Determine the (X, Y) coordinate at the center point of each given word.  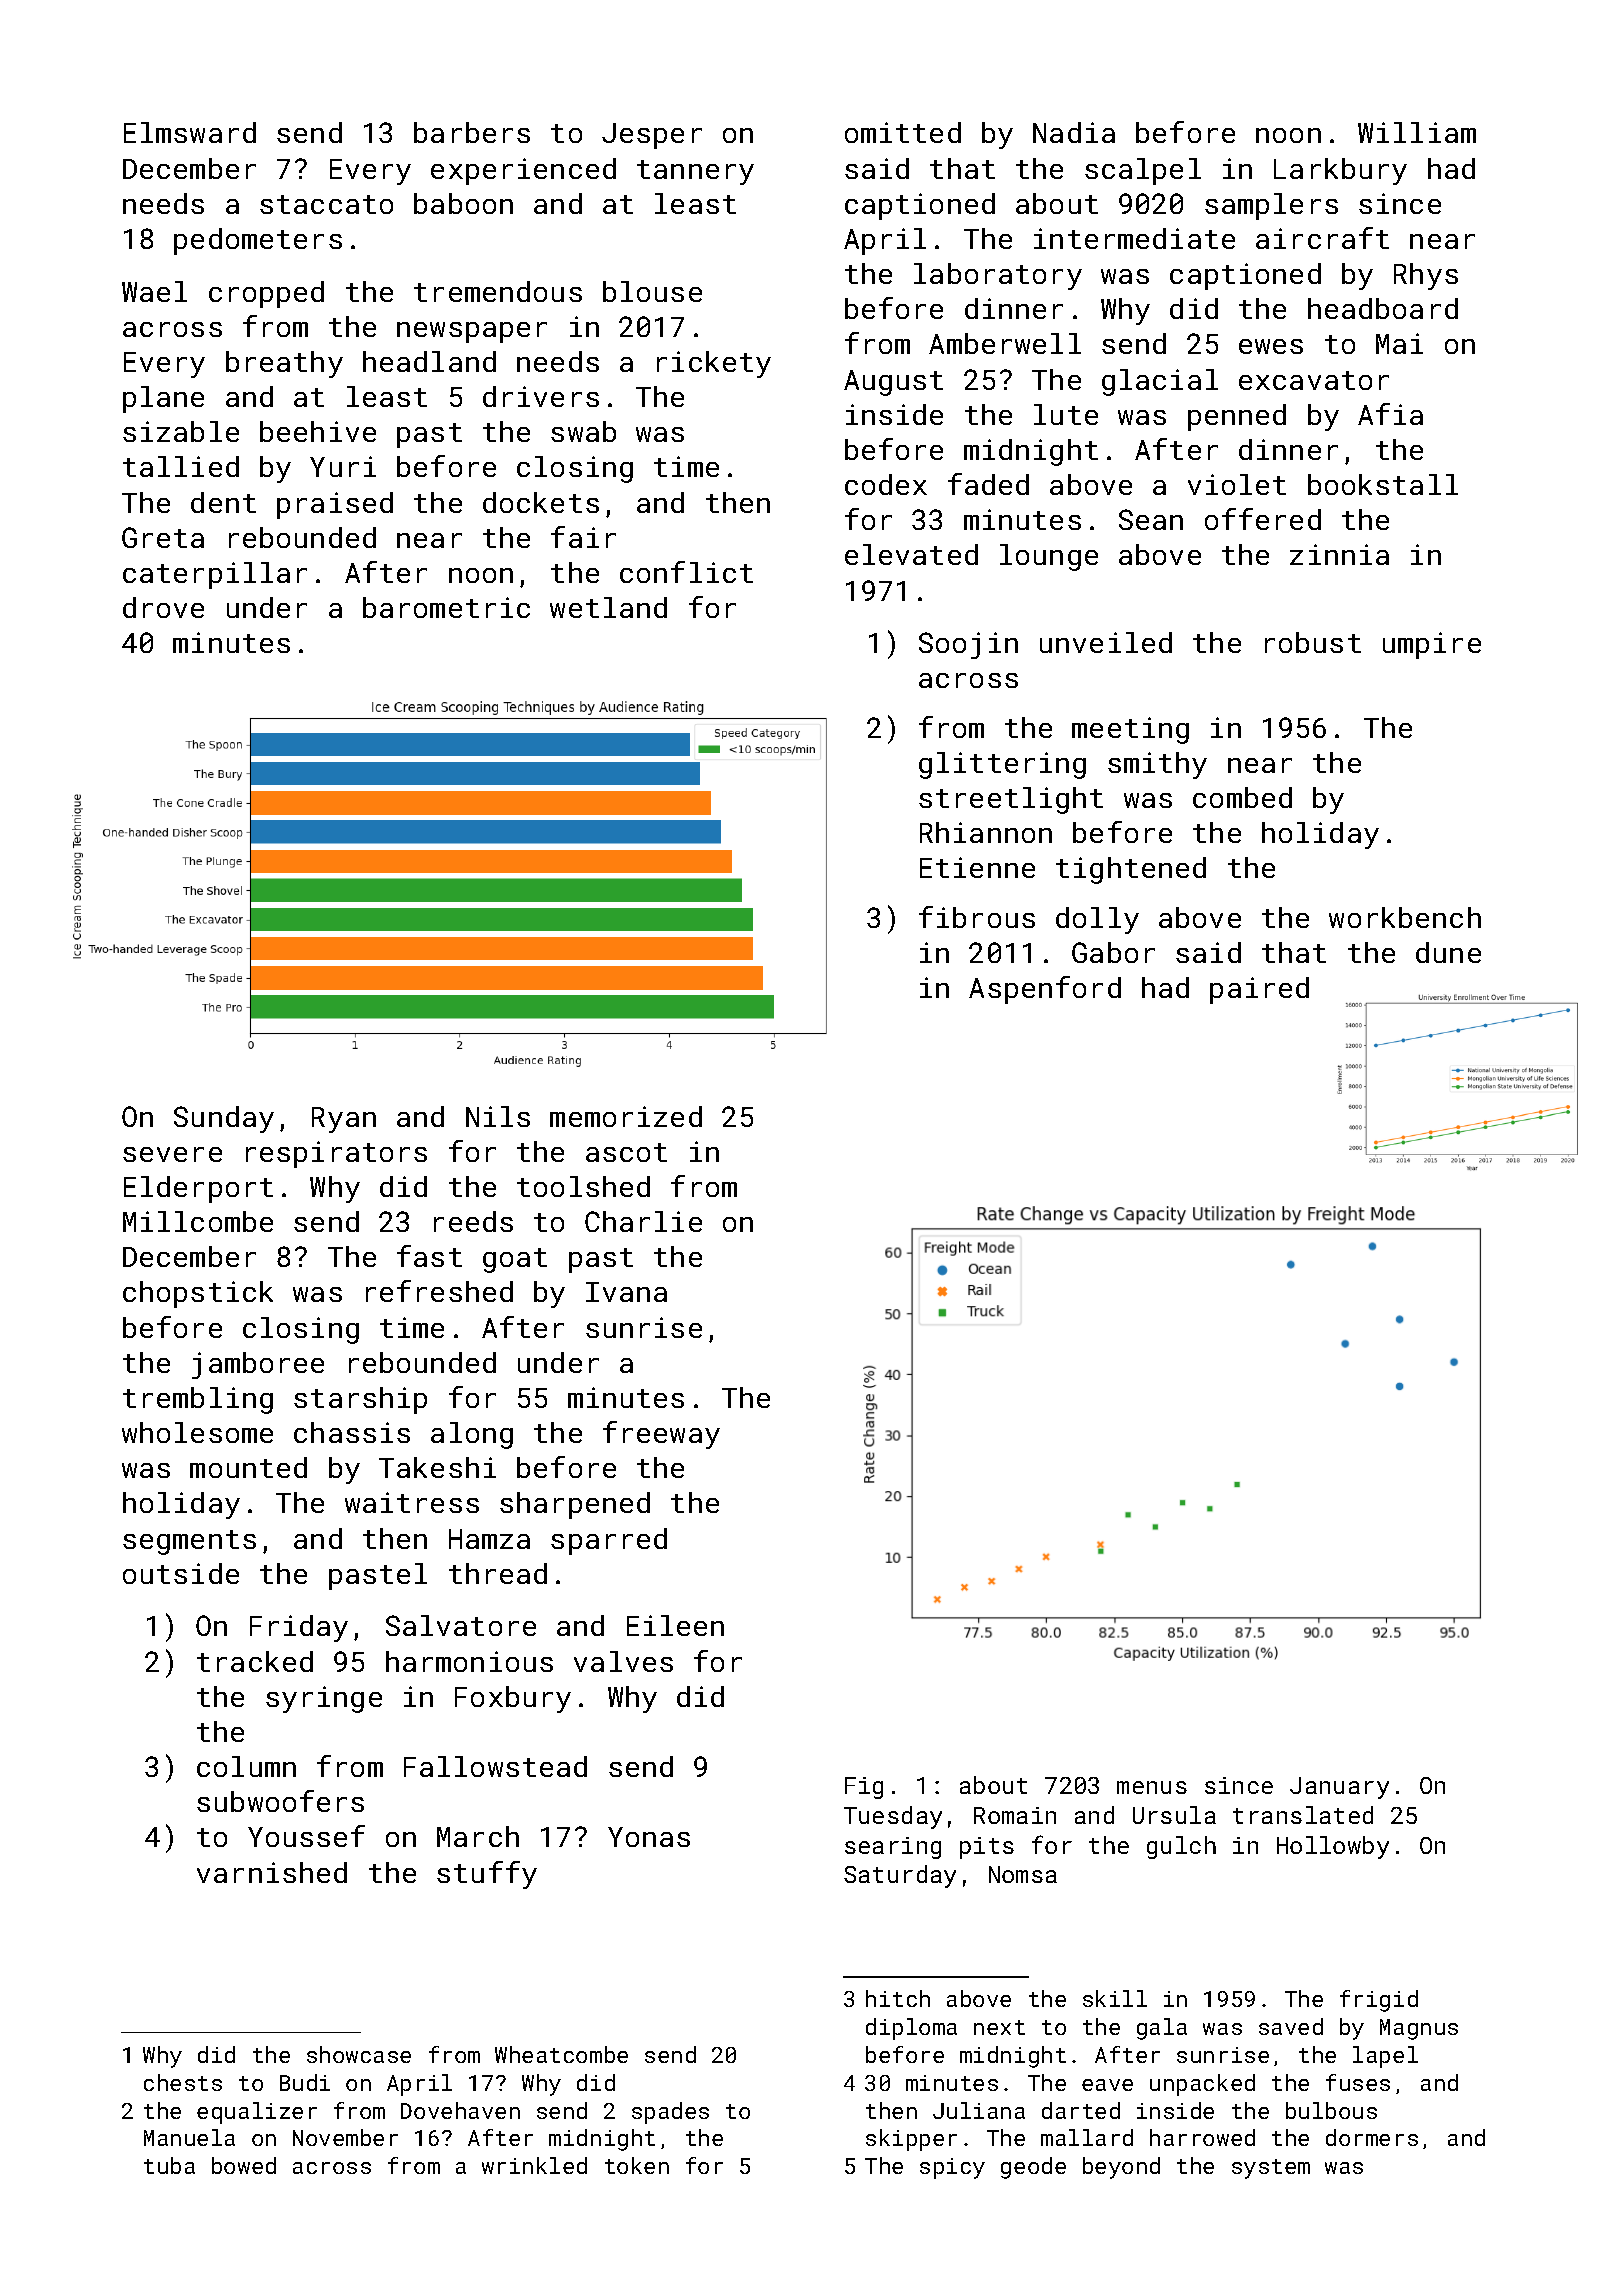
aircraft (1322, 238)
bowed (244, 2165)
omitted (903, 132)
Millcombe (198, 1221)
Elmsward (190, 132)
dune (1448, 952)
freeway (661, 1435)
